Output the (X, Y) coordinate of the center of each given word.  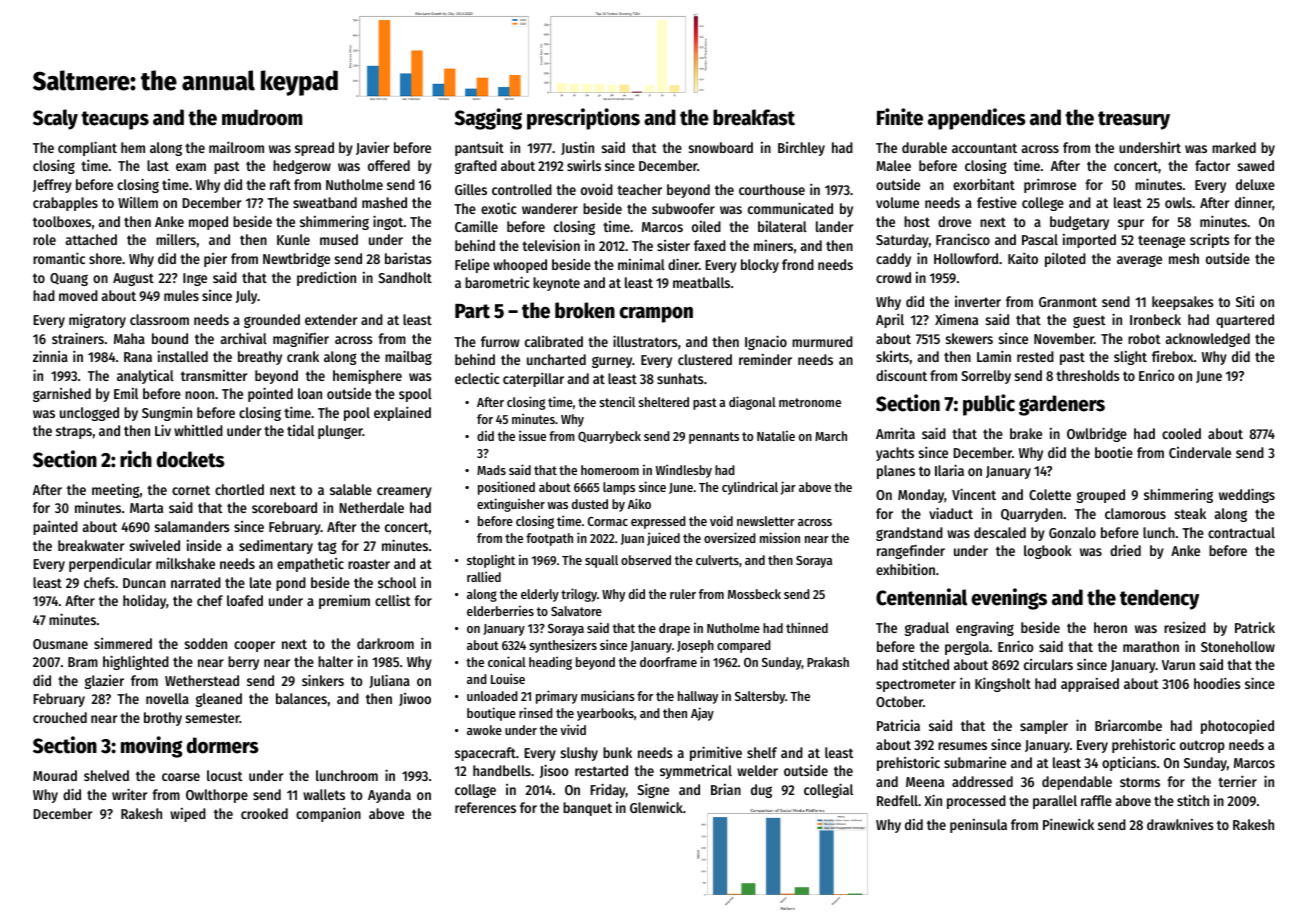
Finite (900, 117)
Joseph (695, 646)
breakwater (91, 545)
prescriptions (583, 119)
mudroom (262, 117)
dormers (223, 745)
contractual (1241, 532)
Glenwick (656, 807)
